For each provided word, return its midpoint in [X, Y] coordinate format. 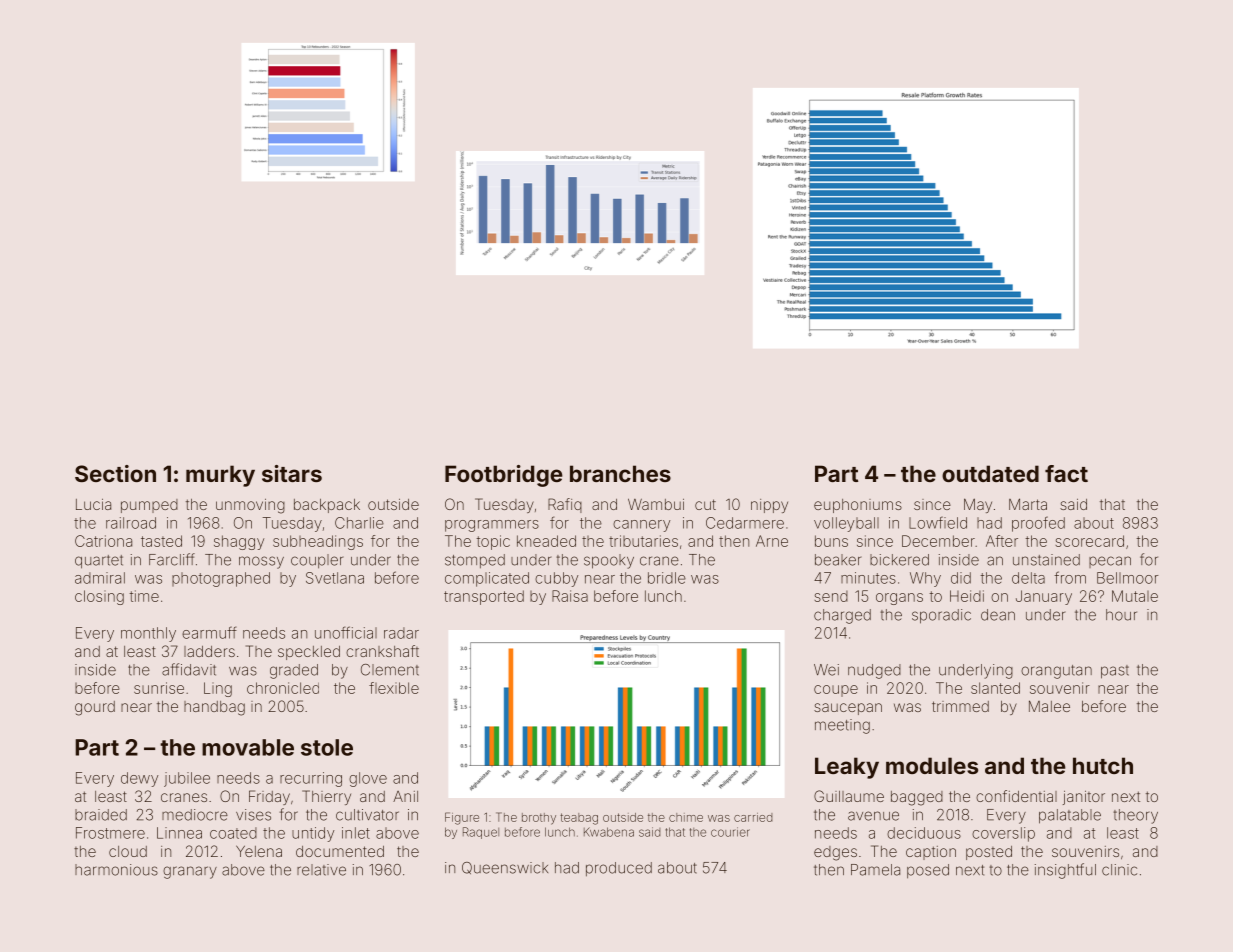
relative [321, 870]
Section [115, 473]
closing [99, 597]
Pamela [875, 870]
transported [484, 597]
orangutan [1056, 672]
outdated [990, 473]
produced [619, 869]
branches [620, 473]
